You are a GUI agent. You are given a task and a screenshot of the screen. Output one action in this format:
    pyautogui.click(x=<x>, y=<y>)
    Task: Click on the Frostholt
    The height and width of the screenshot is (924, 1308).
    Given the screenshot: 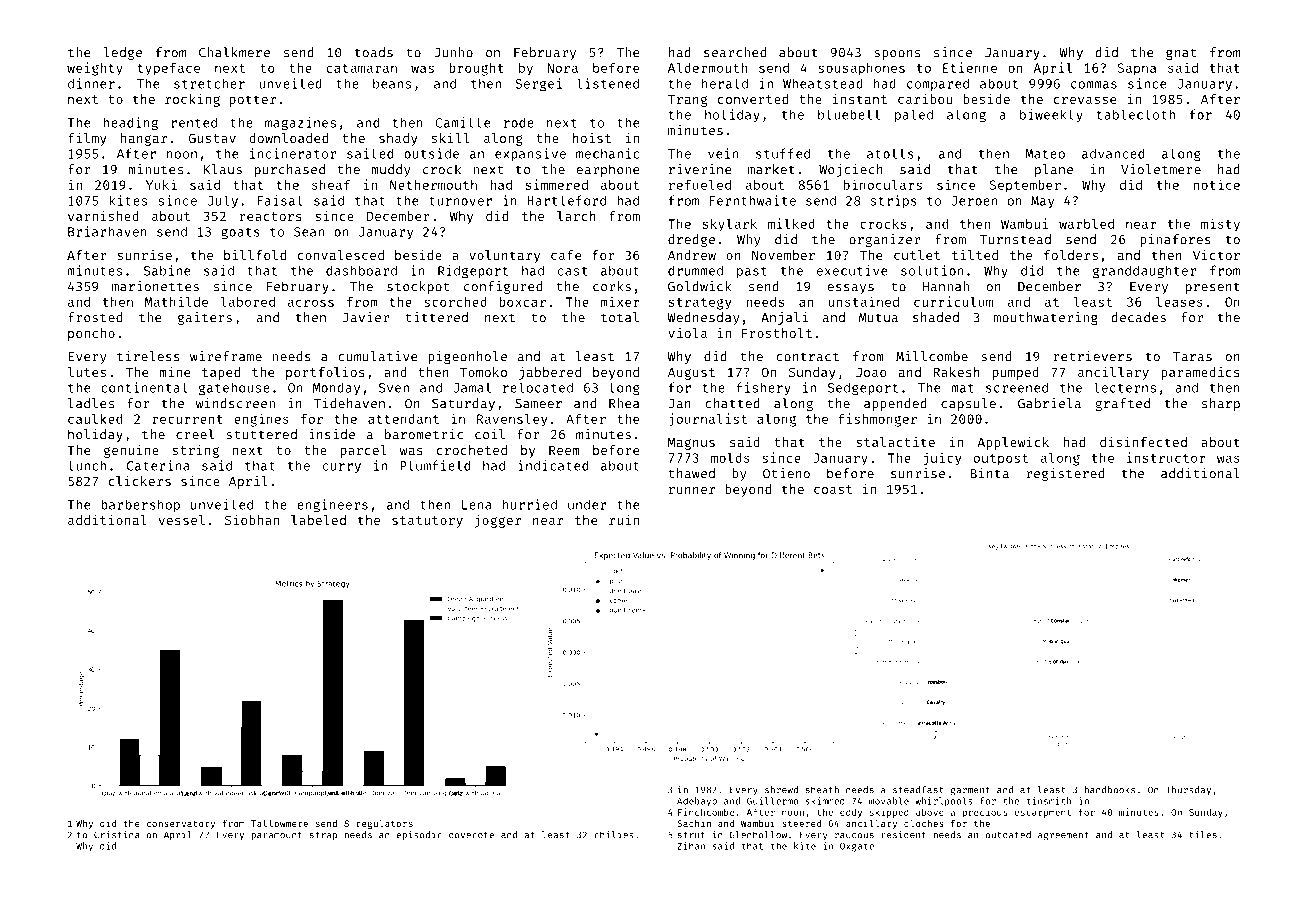 What is the action you would take?
    pyautogui.click(x=777, y=333)
